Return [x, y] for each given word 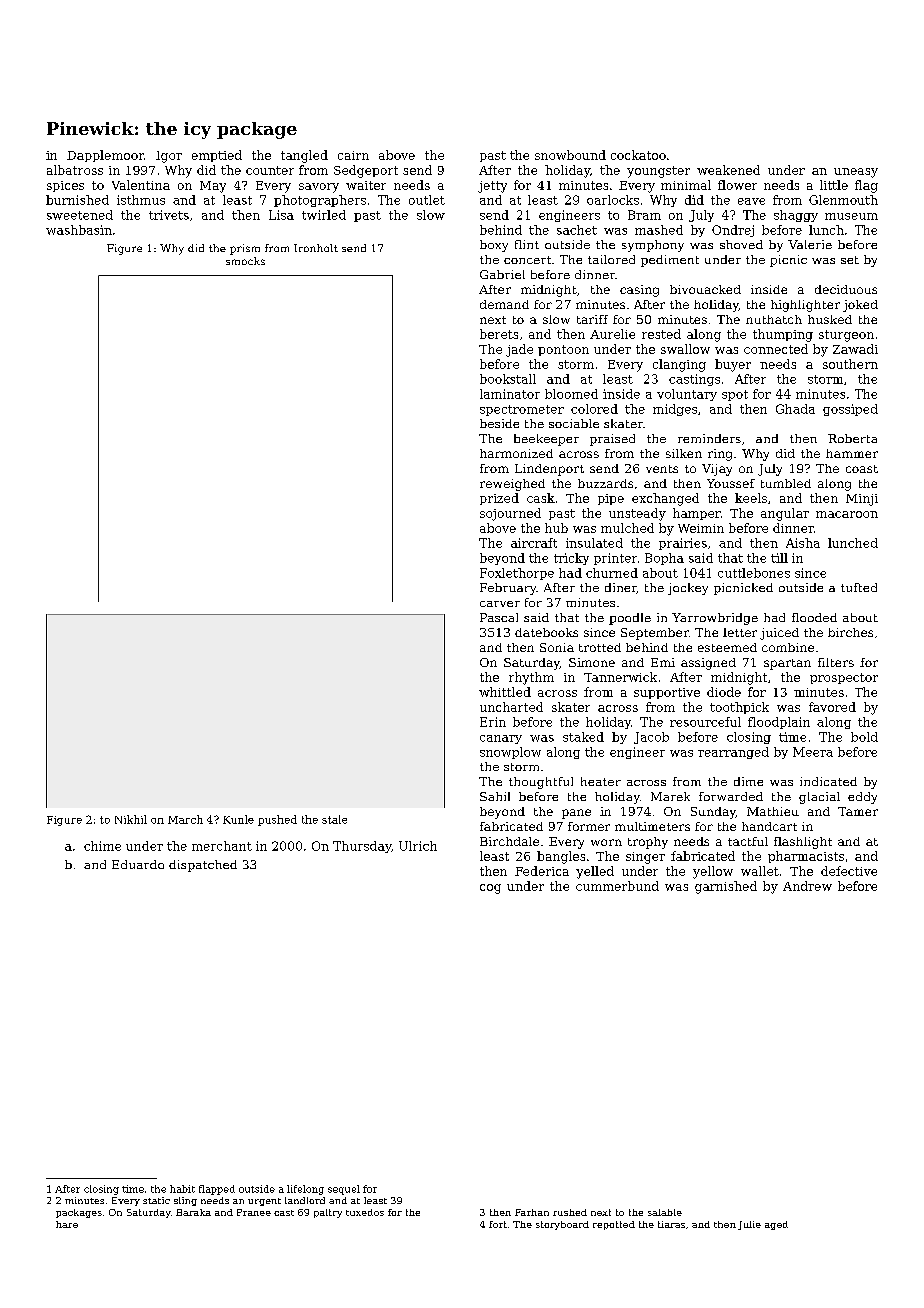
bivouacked [705, 289]
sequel [344, 1190]
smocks [245, 261]
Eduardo [138, 864]
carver [500, 604]
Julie [749, 1225]
